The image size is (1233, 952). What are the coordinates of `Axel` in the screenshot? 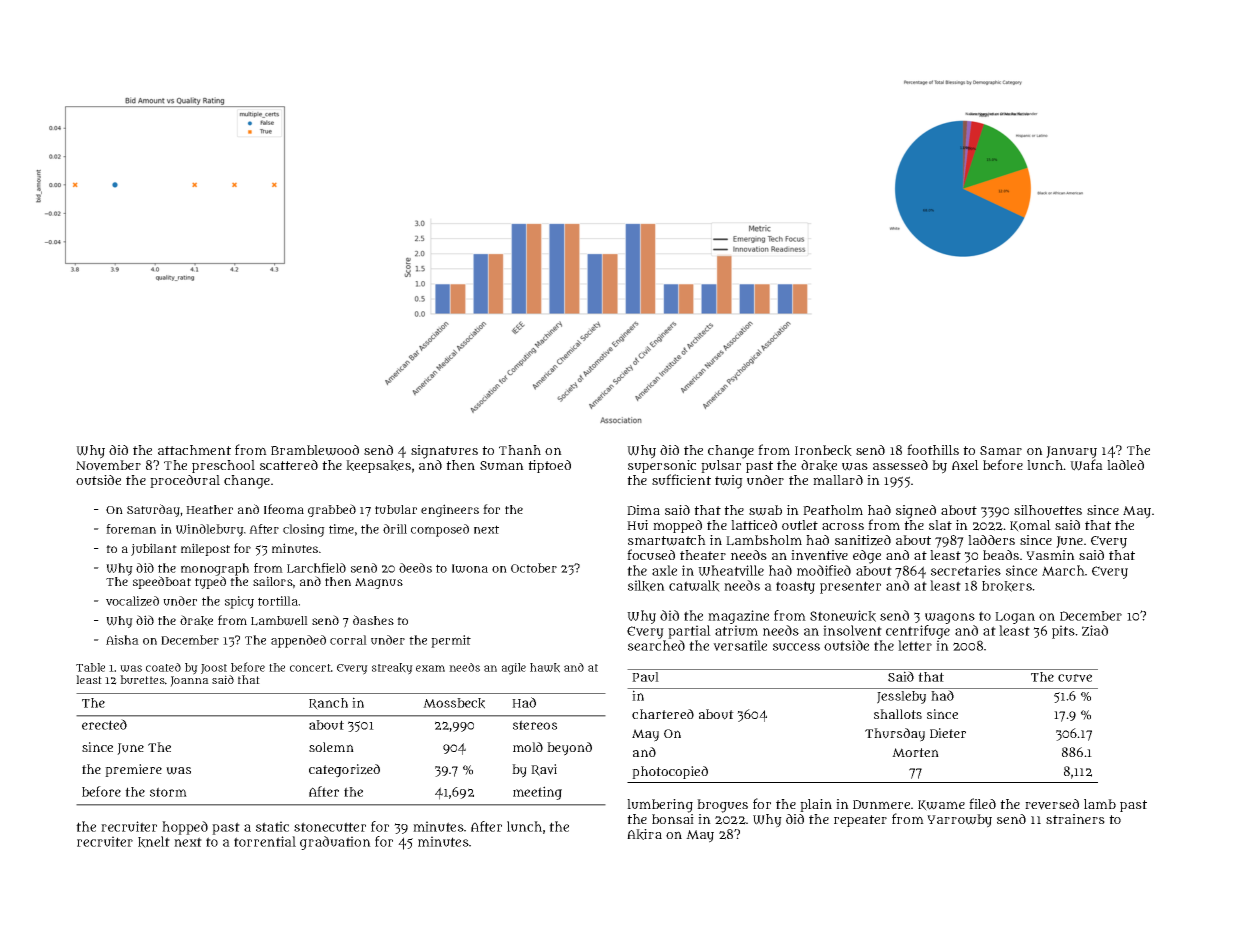 It's located at (965, 465).
